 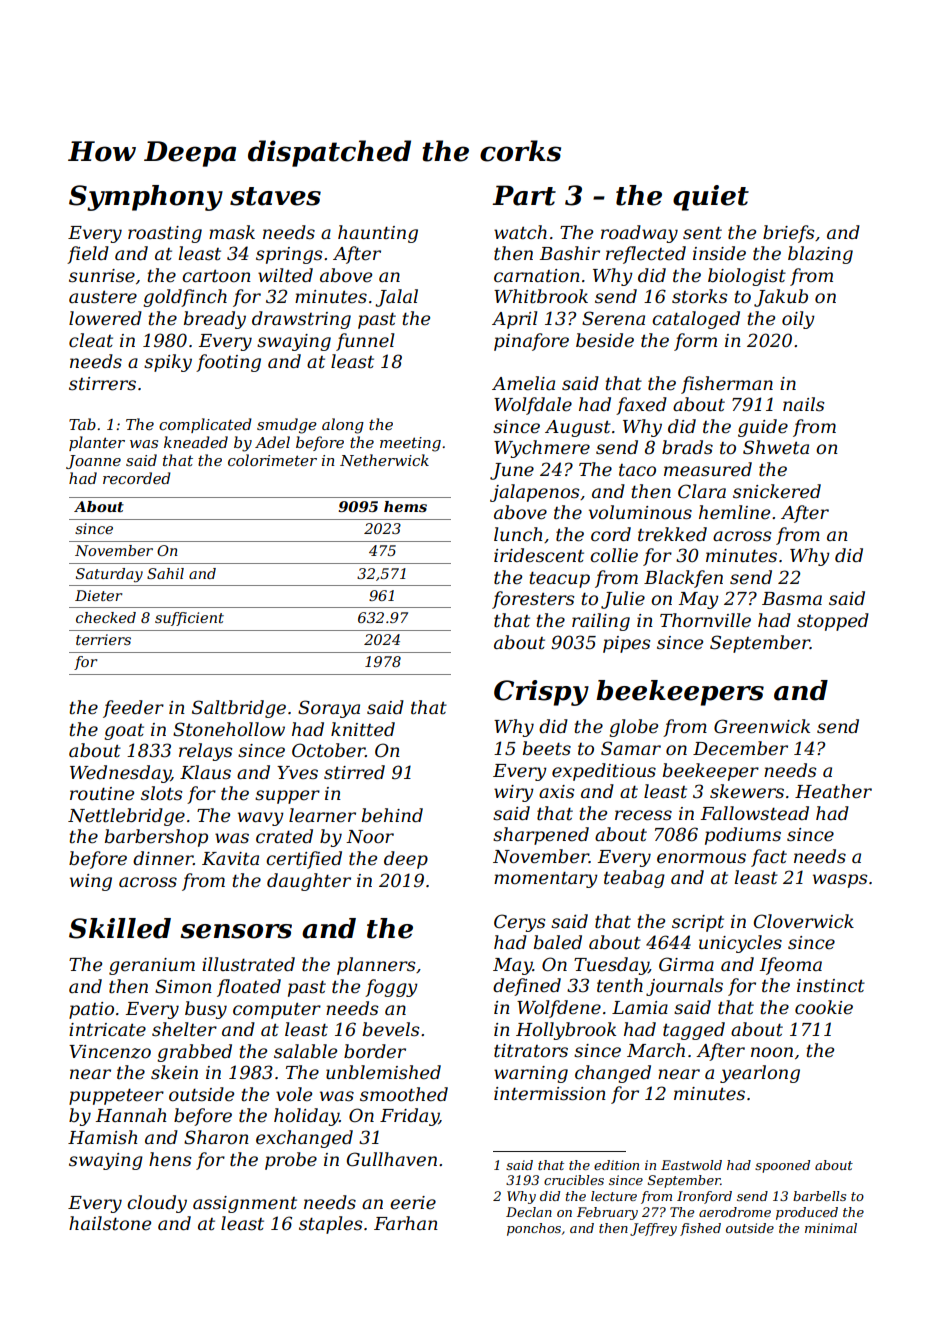 What do you see at coordinates (534, 1229) in the document?
I see `ponchos` at bounding box center [534, 1229].
